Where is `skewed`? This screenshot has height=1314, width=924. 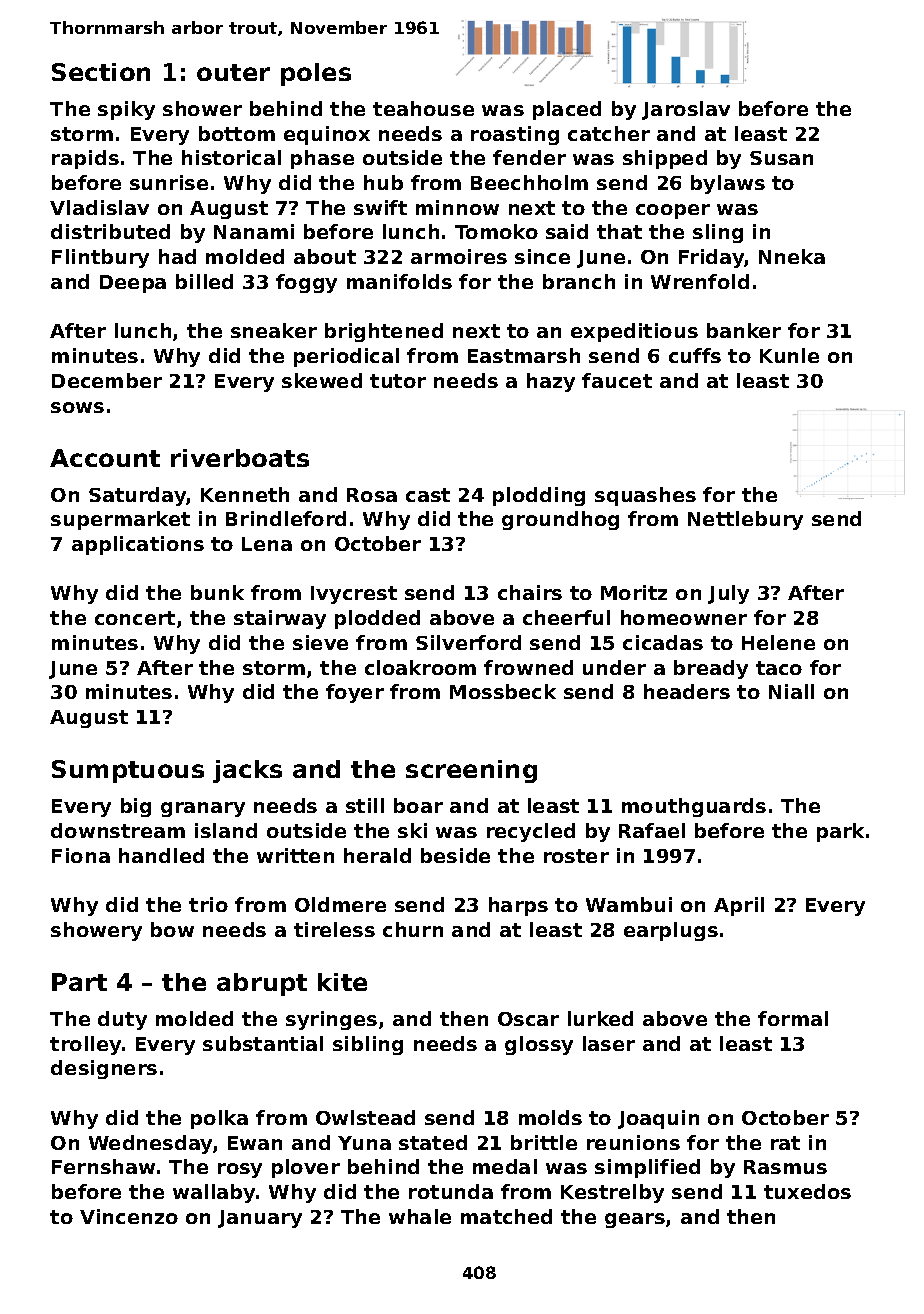 skewed is located at coordinates (322, 380).
